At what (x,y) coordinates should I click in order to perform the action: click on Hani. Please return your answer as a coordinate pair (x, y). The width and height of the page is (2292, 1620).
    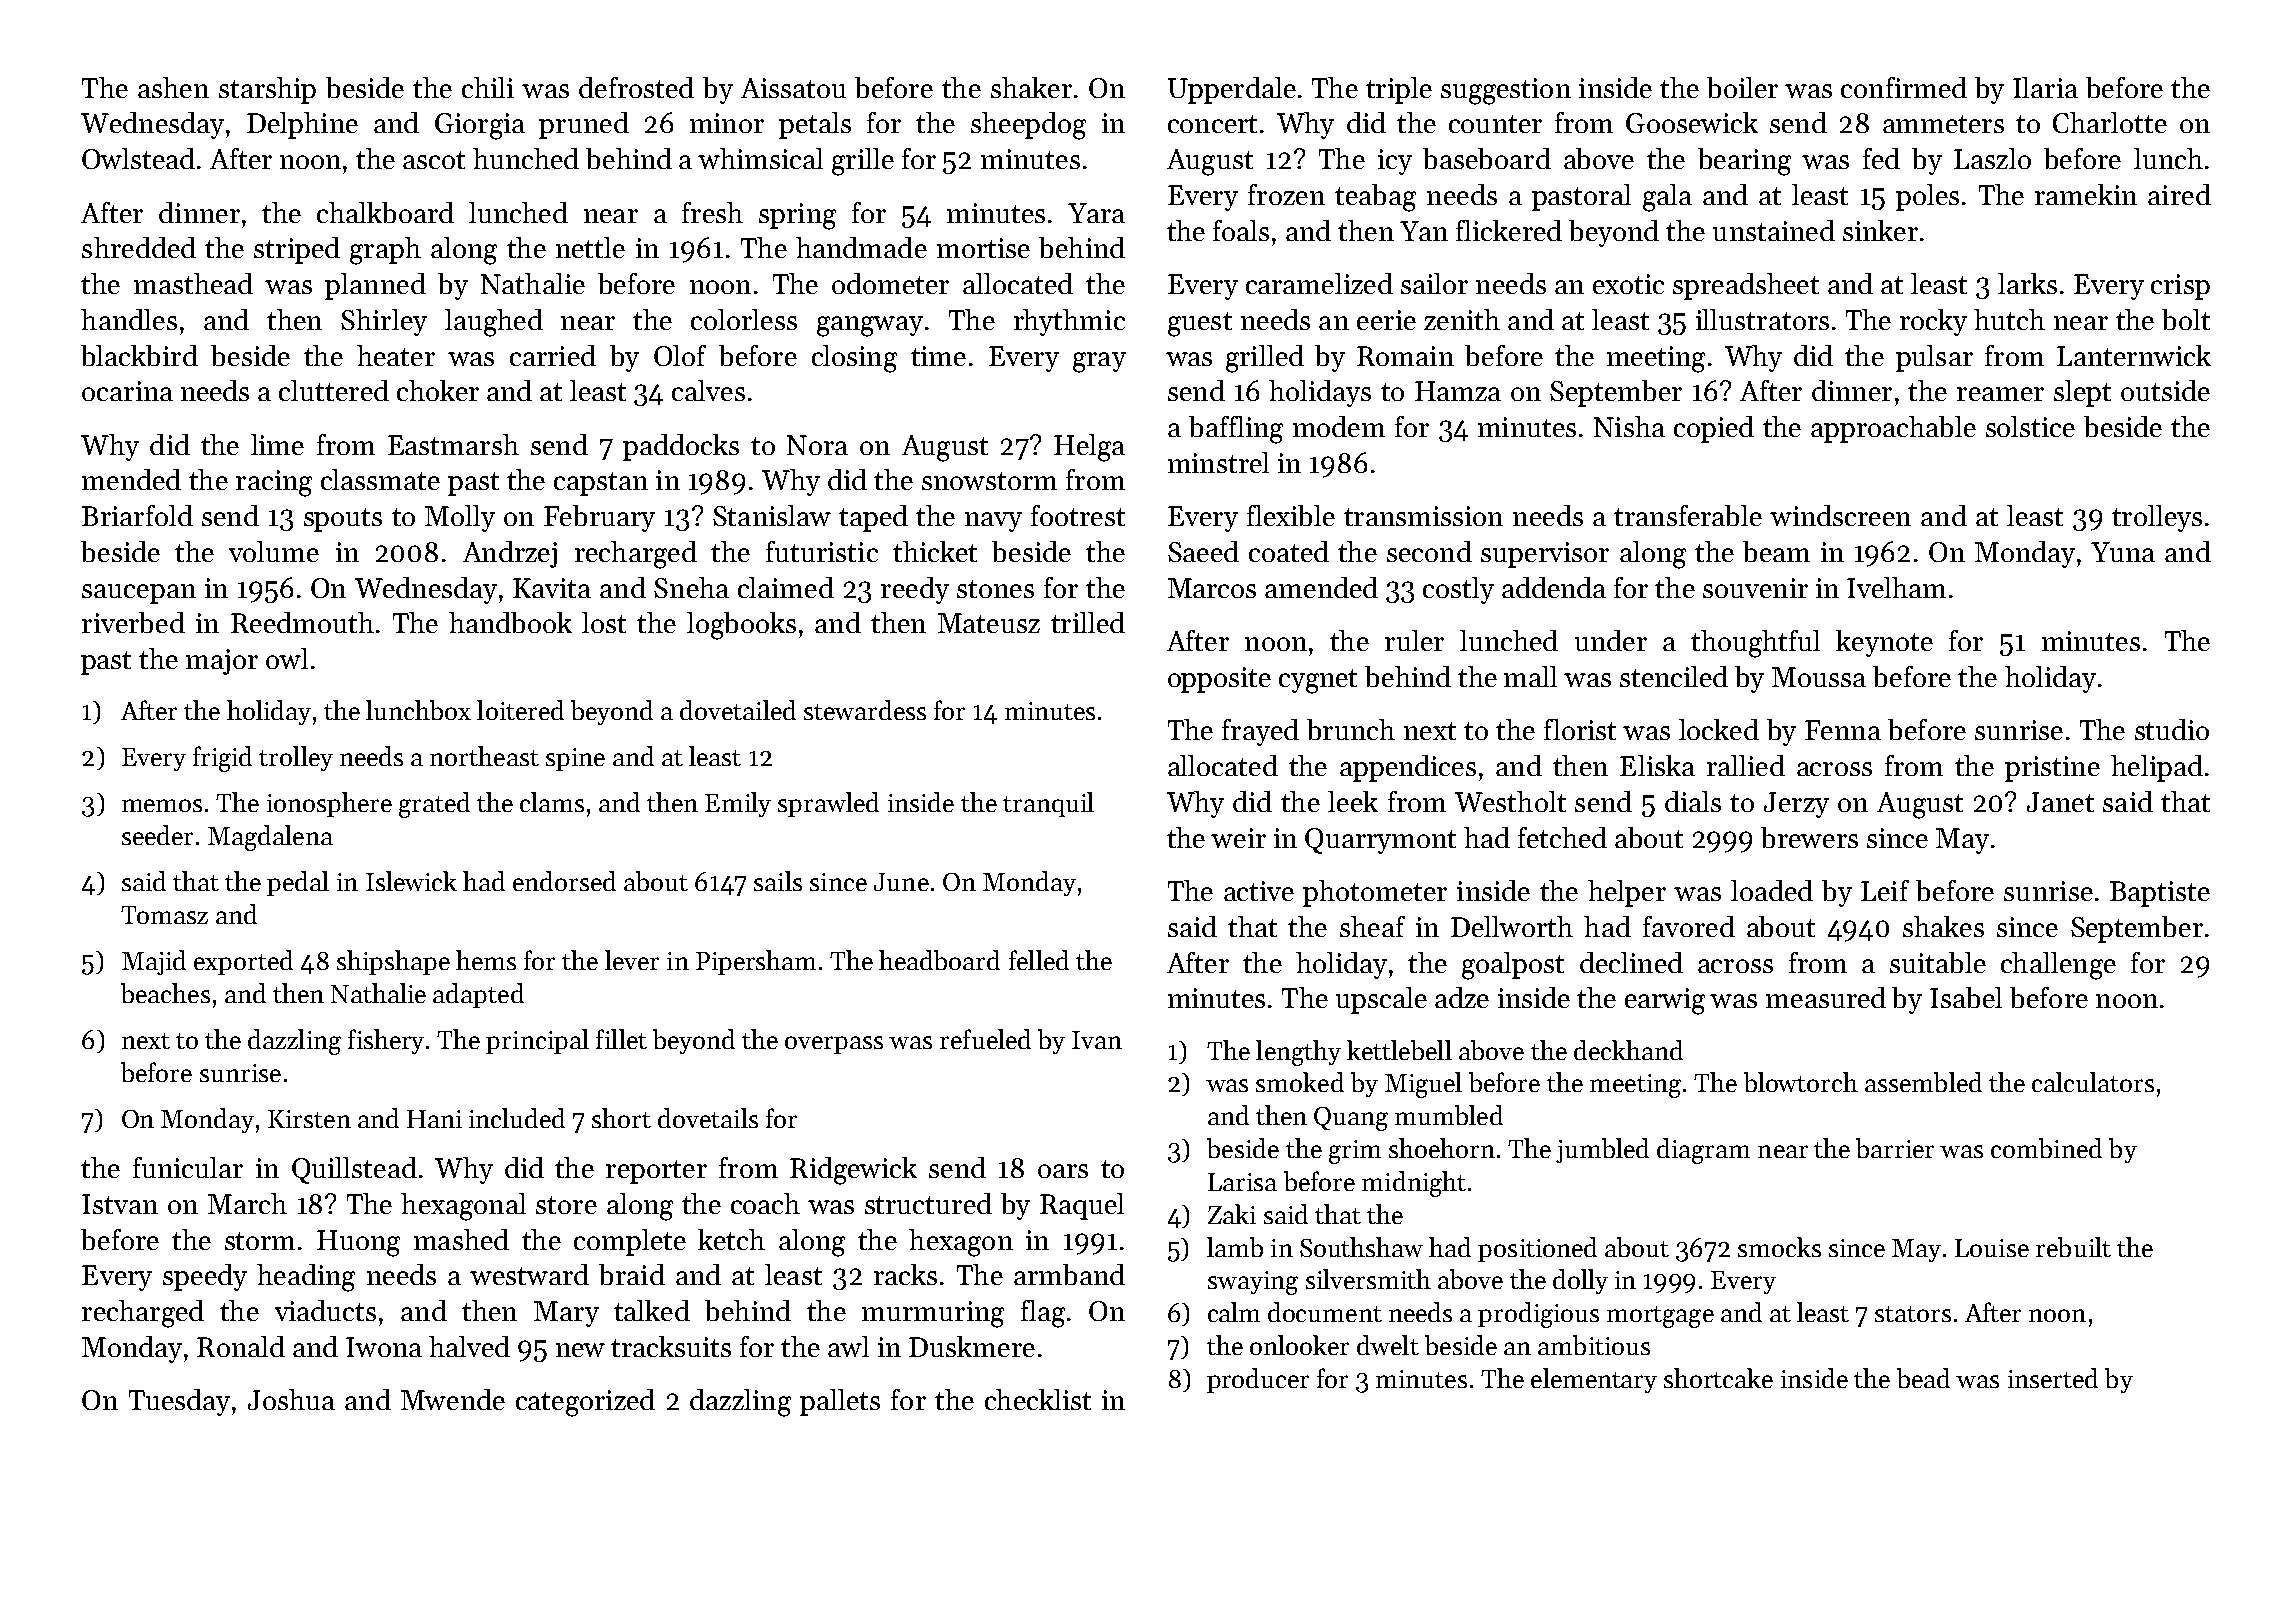
    Looking at the image, I should click on (434, 1119).
